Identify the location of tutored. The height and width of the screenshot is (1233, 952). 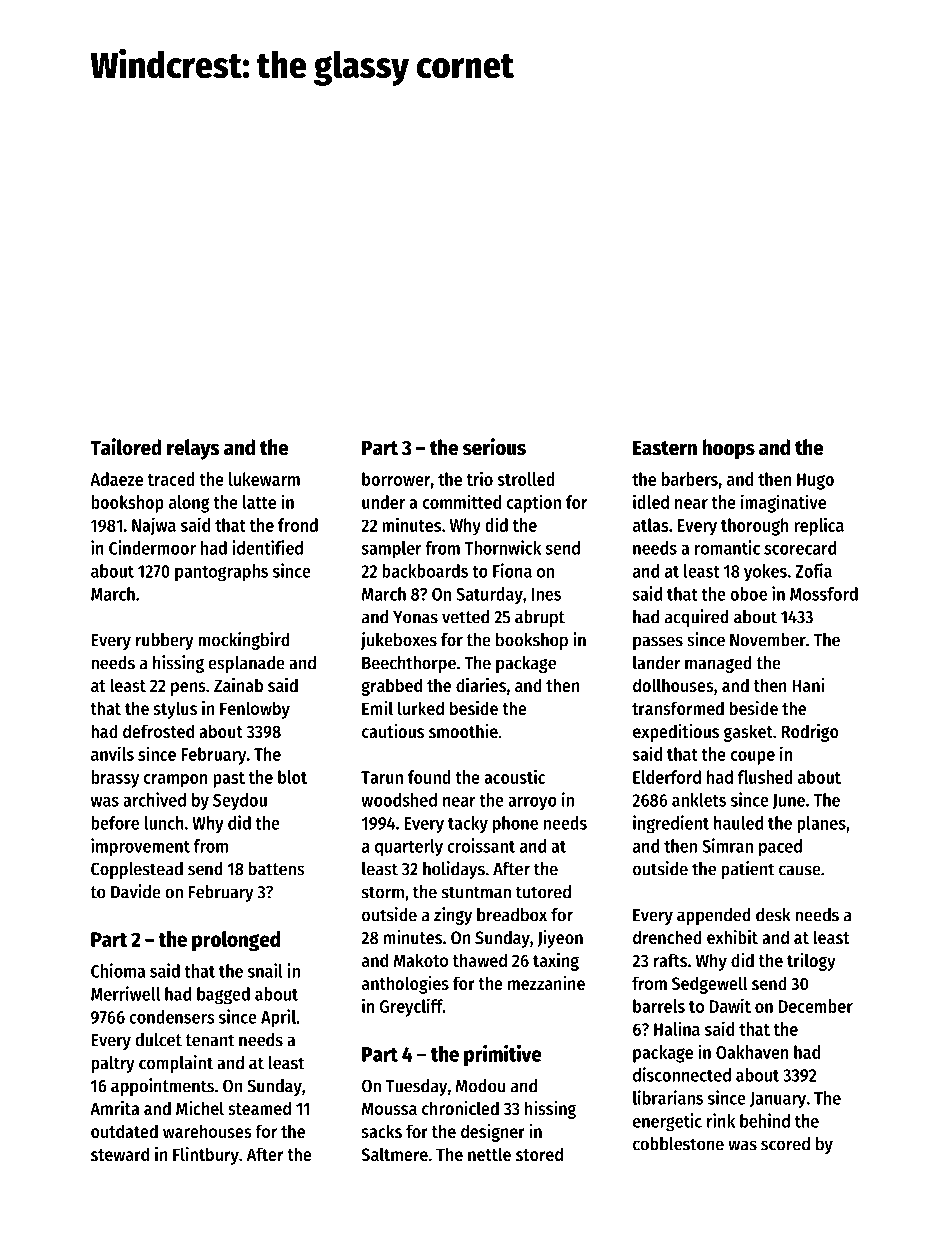
(543, 892).
